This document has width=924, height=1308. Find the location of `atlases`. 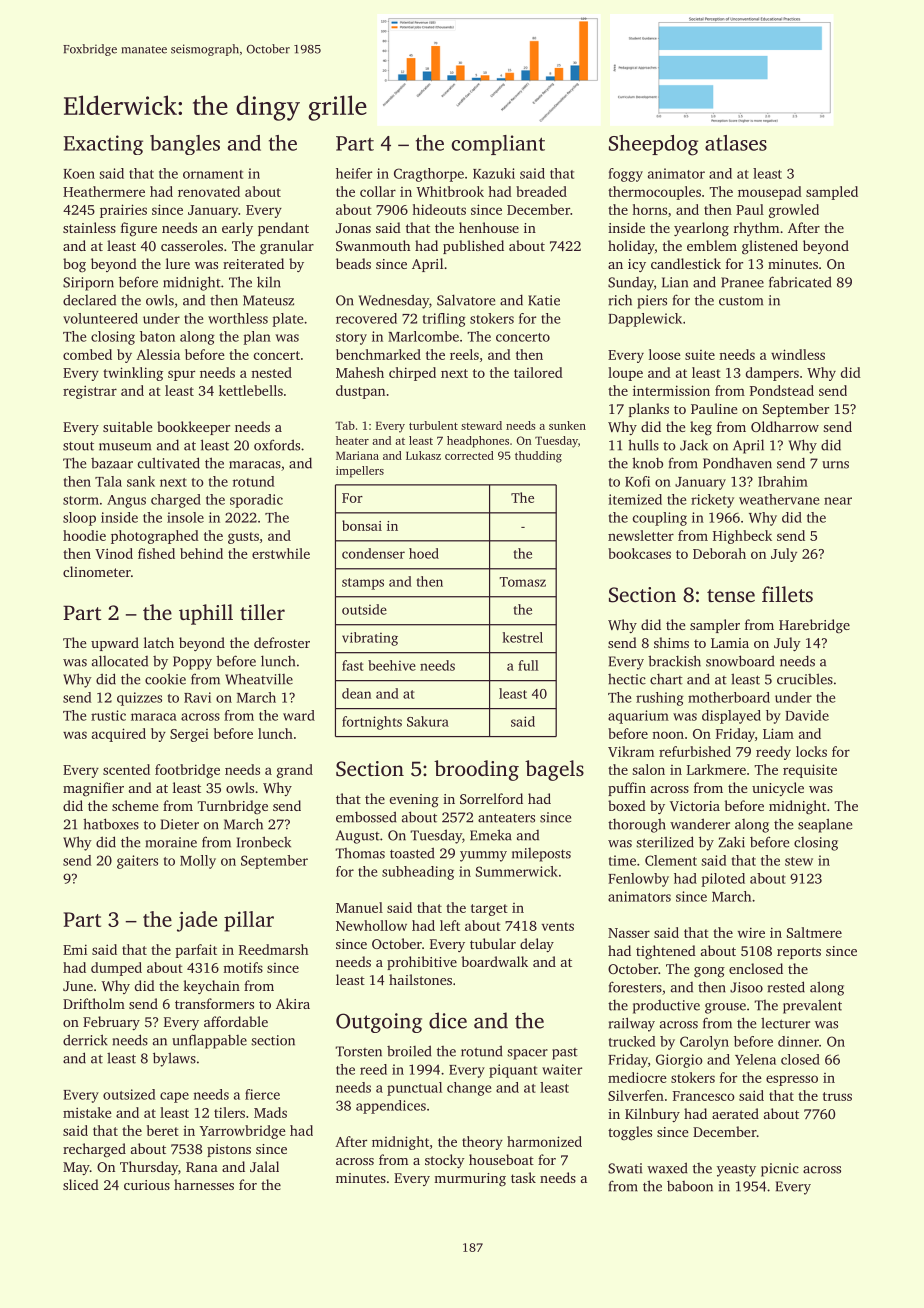

atlases is located at coordinates (736, 143).
